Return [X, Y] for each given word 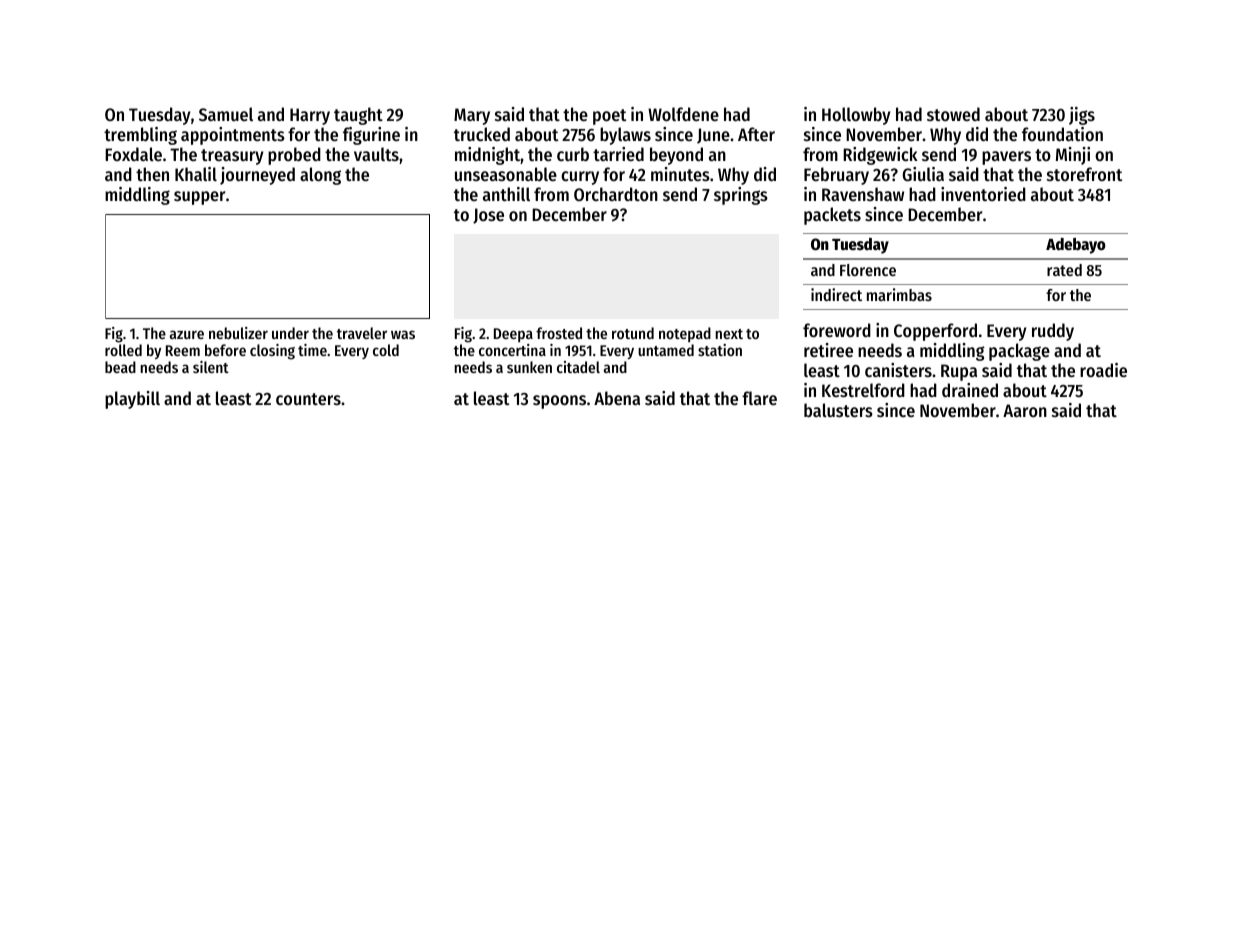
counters [308, 399]
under [290, 333]
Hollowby [856, 116]
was [403, 334]
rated [1064, 270]
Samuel [226, 114]
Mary [472, 116]
